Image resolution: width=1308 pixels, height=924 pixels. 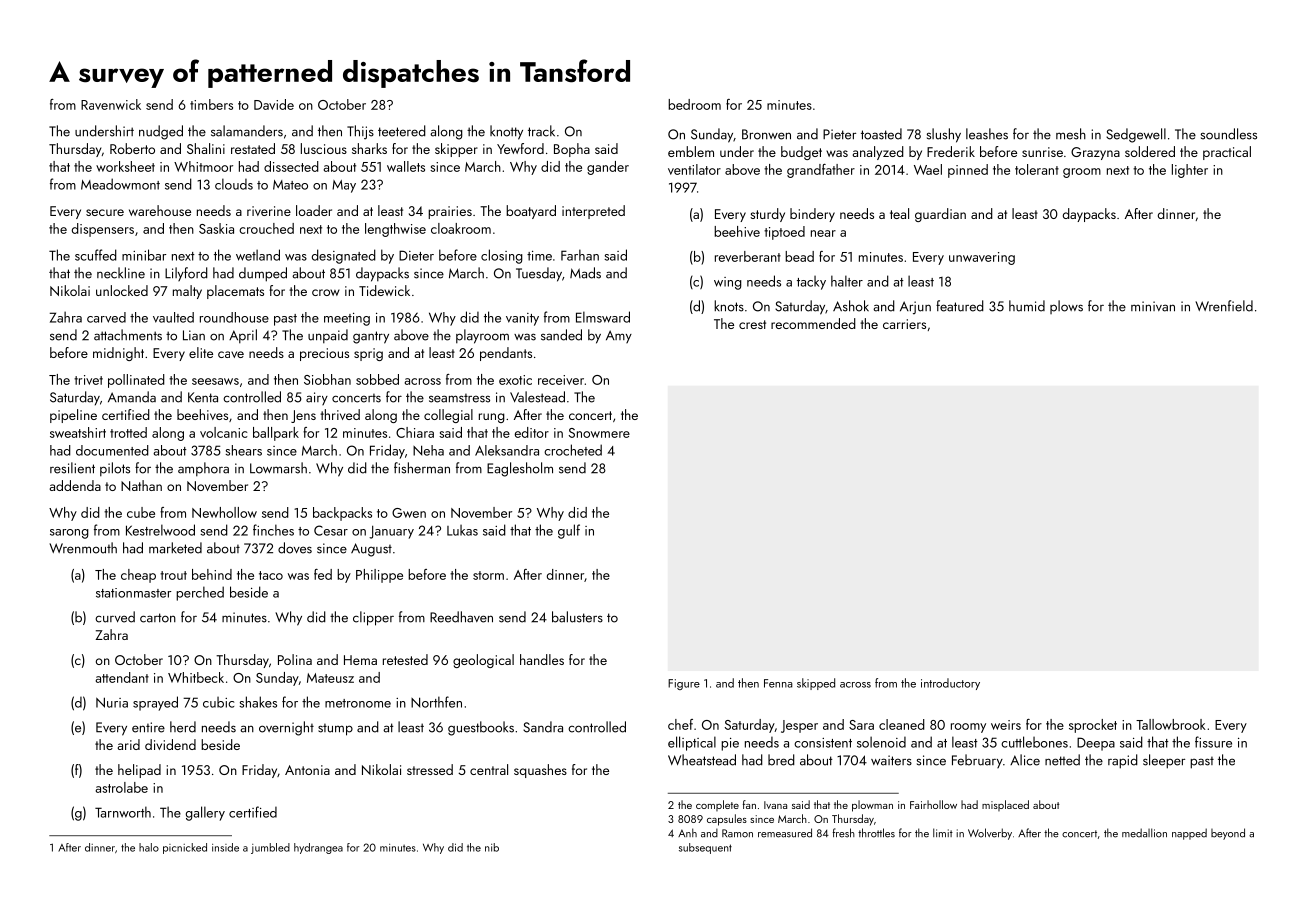 What do you see at coordinates (1153, 306) in the screenshot?
I see `minivan` at bounding box center [1153, 306].
